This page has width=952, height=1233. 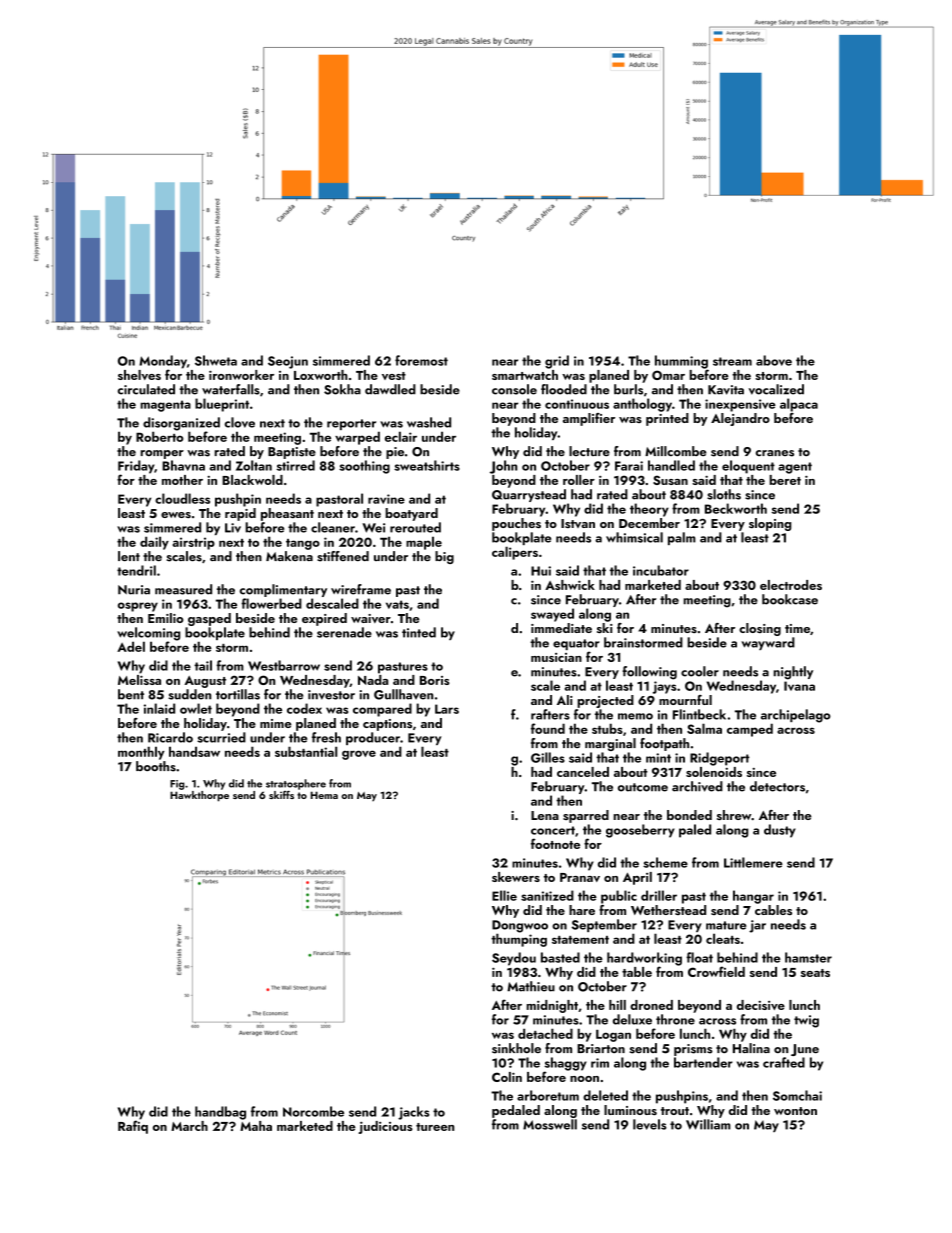 What do you see at coordinates (557, 362) in the page?
I see `grid` at bounding box center [557, 362].
